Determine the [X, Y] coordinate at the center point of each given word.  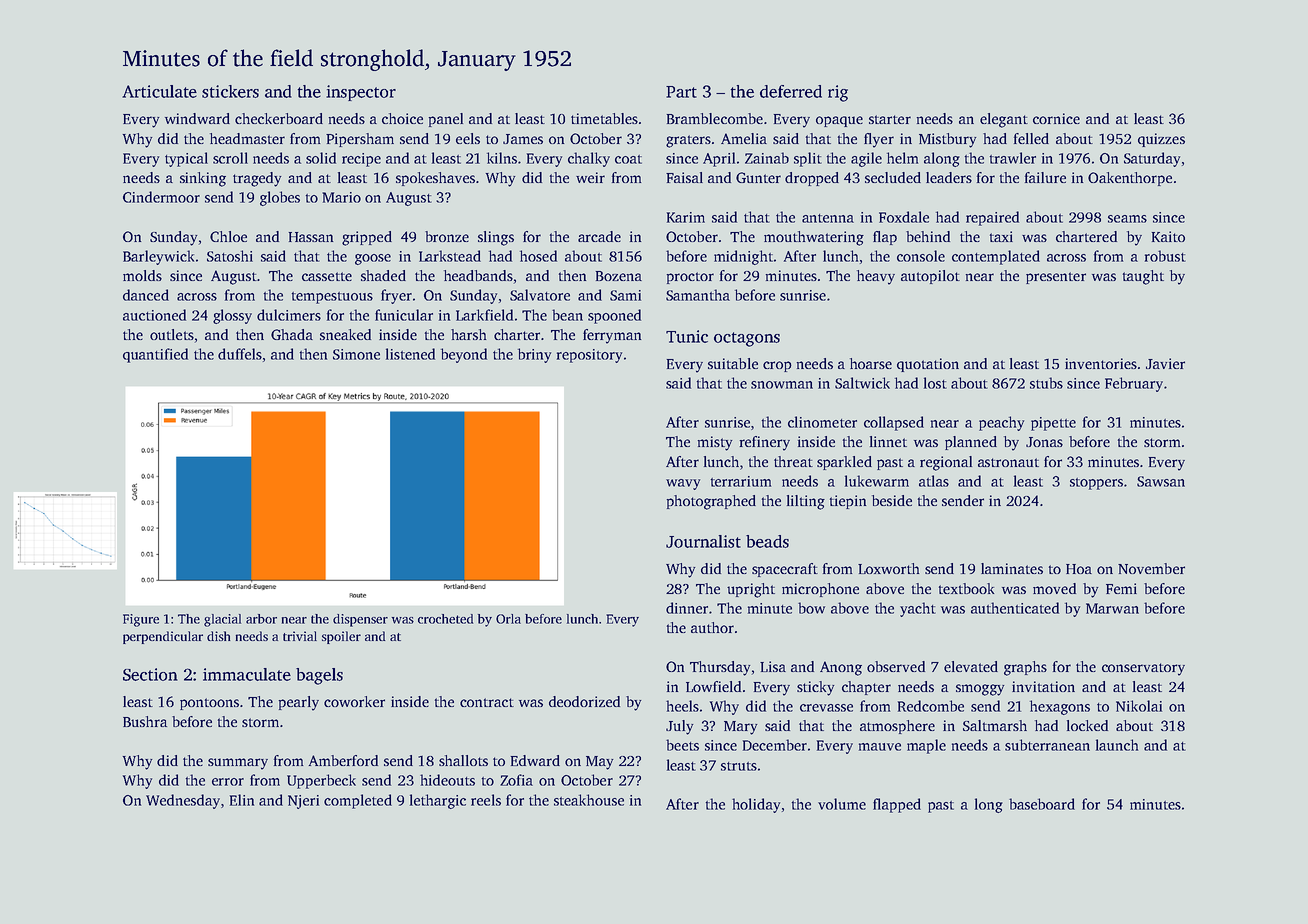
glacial [222, 620]
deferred [791, 91]
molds [142, 275]
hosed [538, 256]
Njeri [303, 802]
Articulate [159, 91]
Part [681, 92]
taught [1143, 277]
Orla [508, 619]
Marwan [1112, 608]
